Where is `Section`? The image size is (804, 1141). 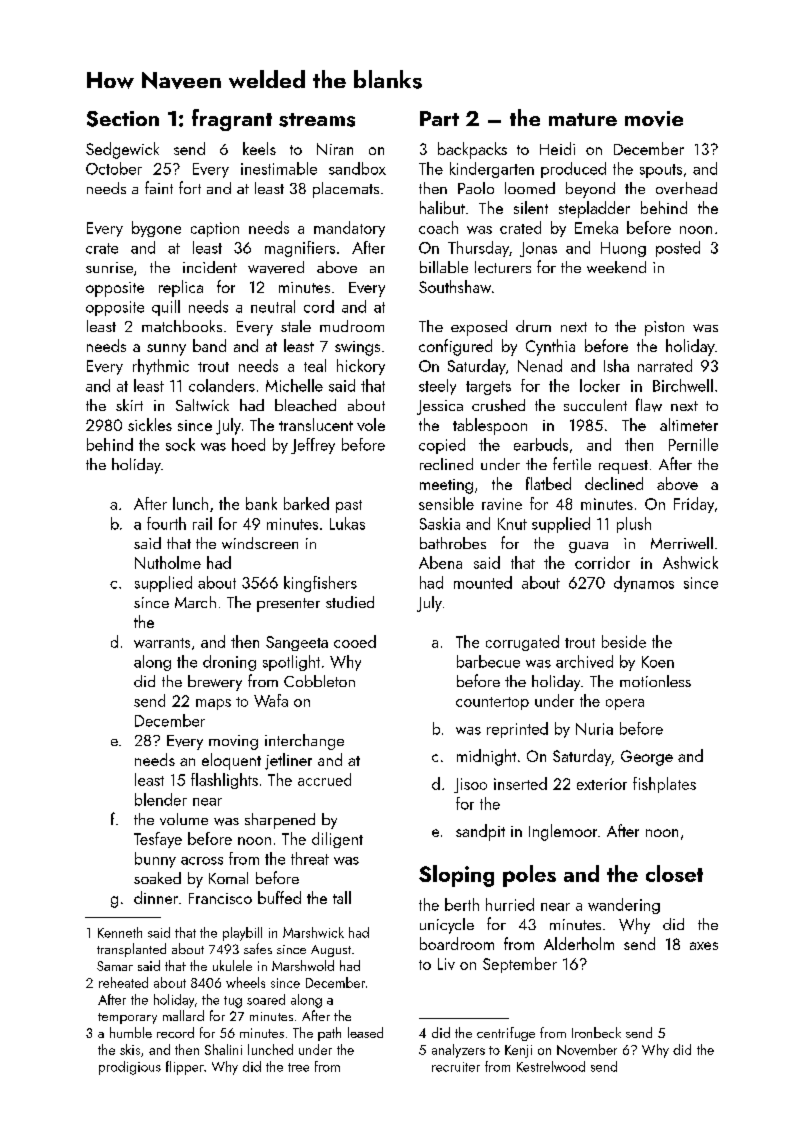 Section is located at coordinates (123, 119).
